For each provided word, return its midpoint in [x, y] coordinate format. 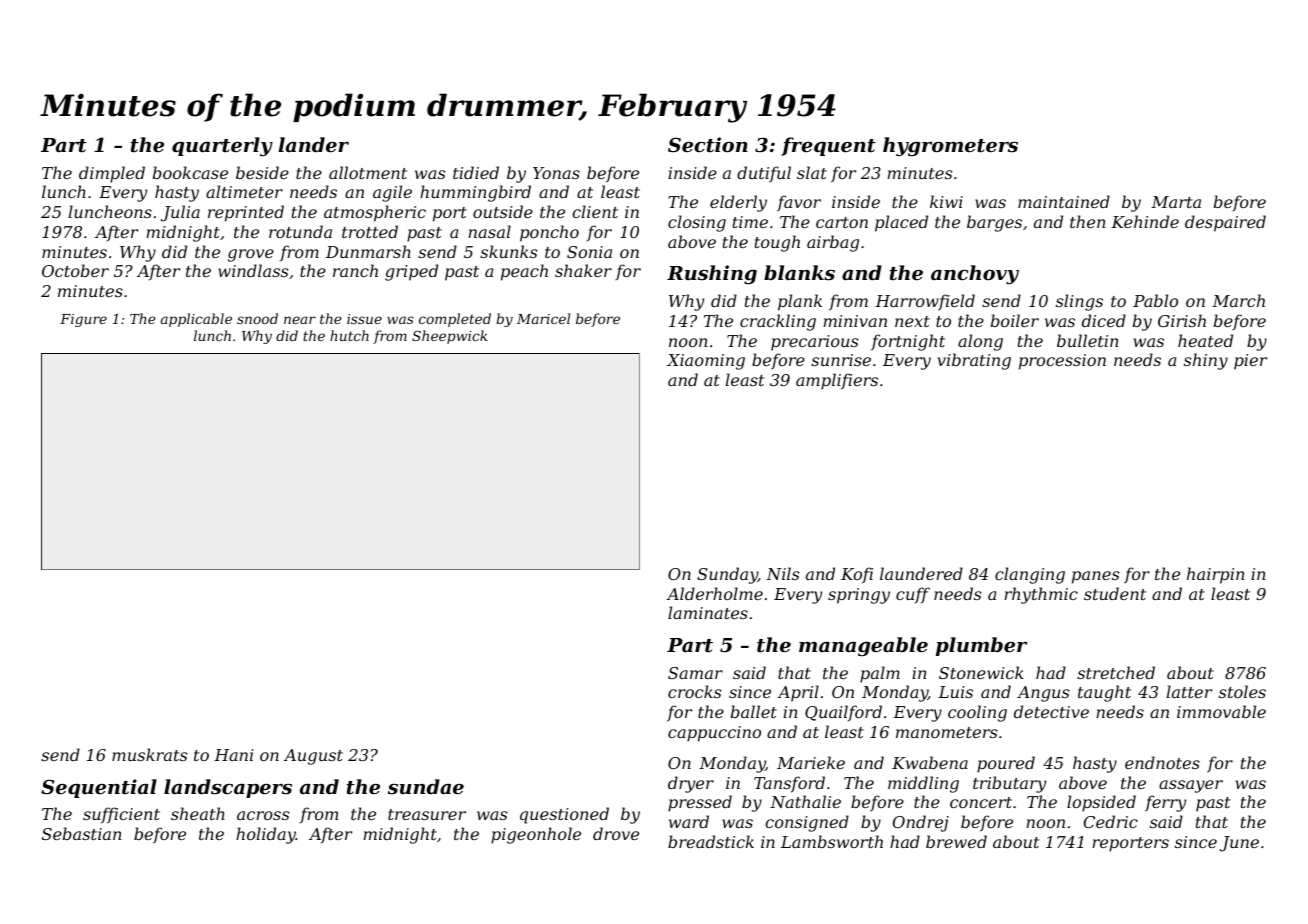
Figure [83, 320]
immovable [1221, 711]
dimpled [112, 174]
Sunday [727, 575]
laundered [921, 573]
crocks [694, 691]
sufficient [121, 815]
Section [708, 145]
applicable [196, 320]
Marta [1176, 202]
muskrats [149, 754]
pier [1250, 362]
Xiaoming [706, 362]
